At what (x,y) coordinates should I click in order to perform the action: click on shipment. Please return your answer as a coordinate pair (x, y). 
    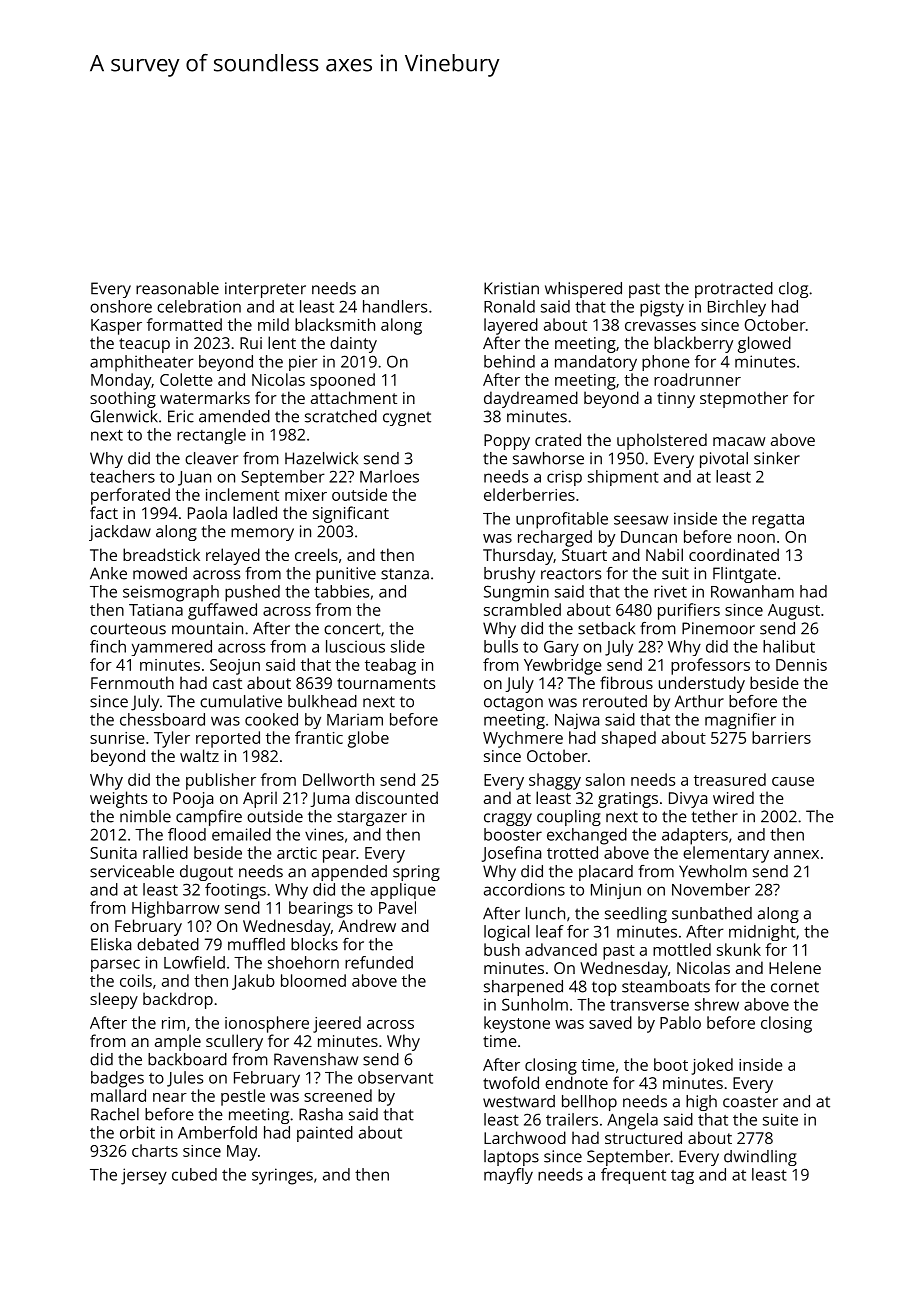
    Looking at the image, I should click on (623, 478).
